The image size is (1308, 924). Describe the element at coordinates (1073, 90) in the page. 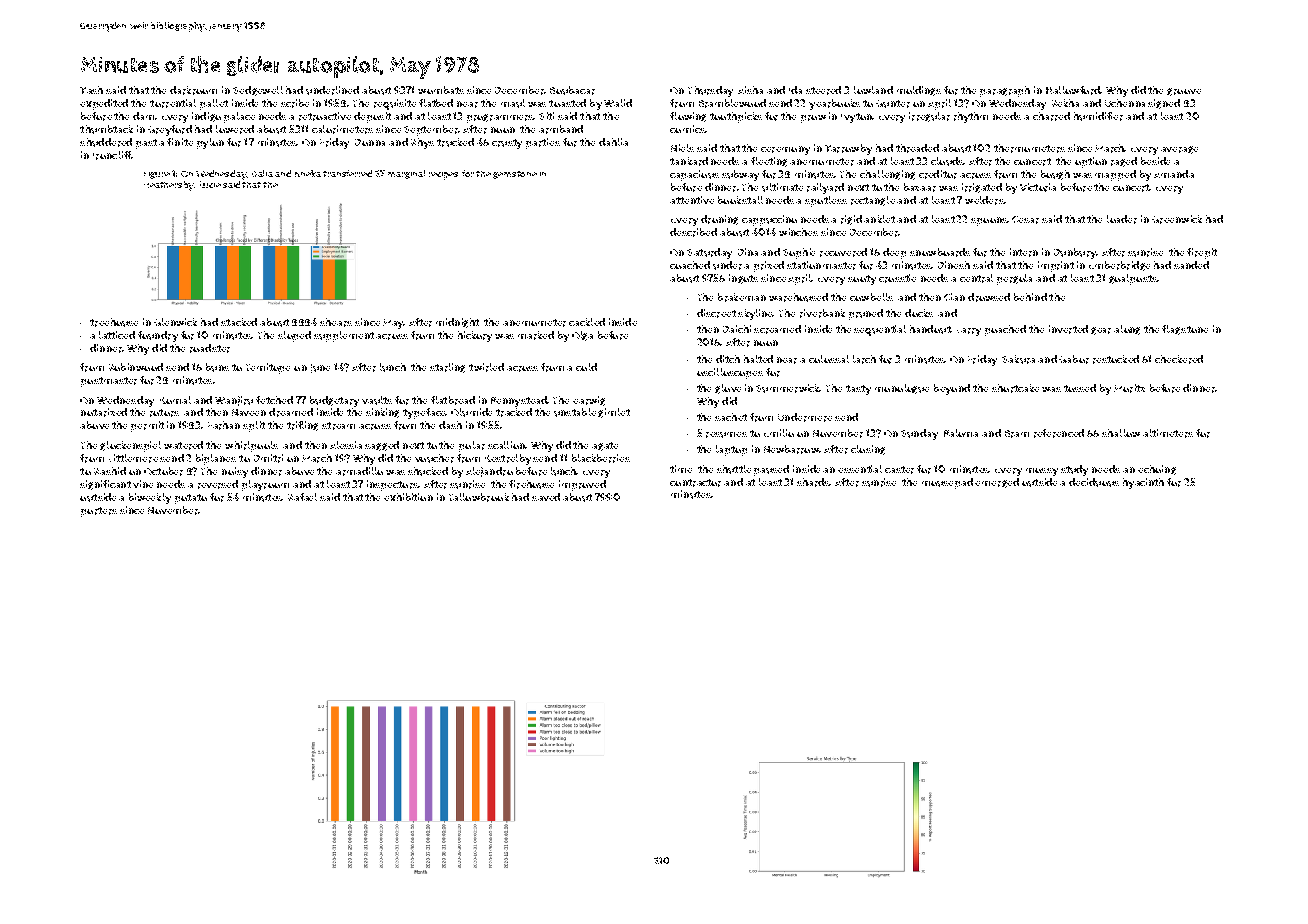

I see `Hallowford` at that location.
